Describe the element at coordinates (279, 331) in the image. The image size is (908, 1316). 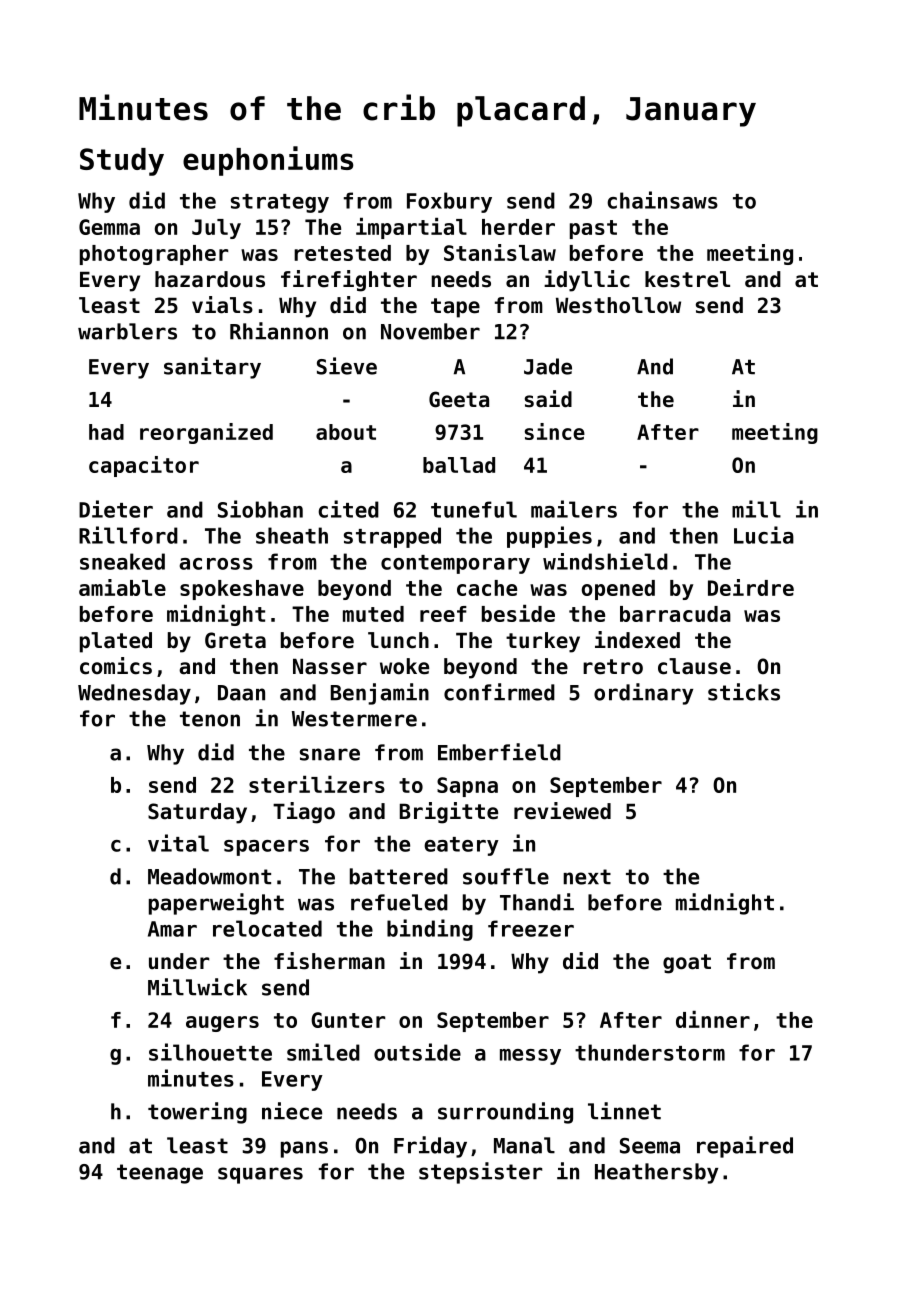
I see `Rhiannon` at that location.
